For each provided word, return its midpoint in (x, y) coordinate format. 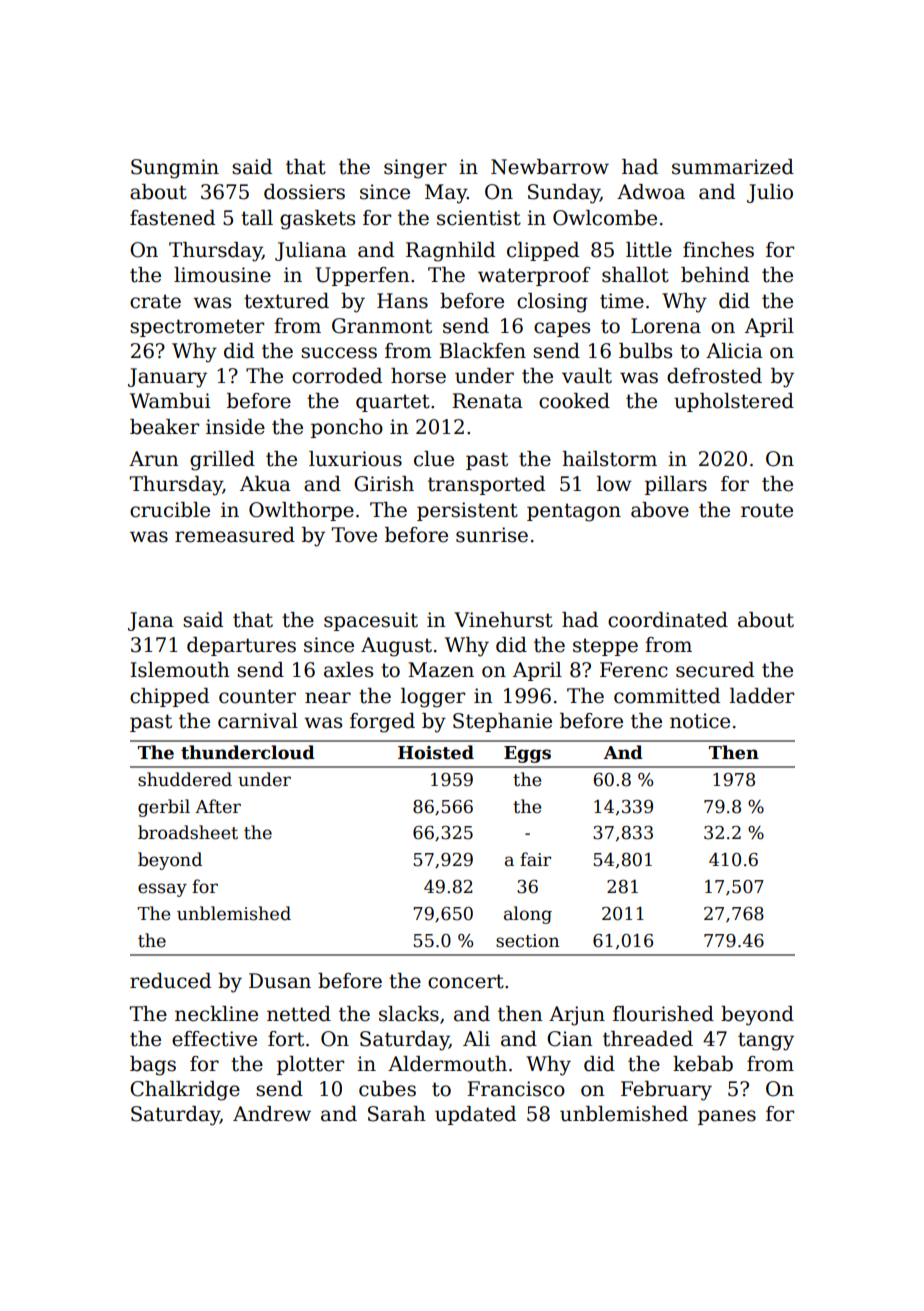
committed (667, 696)
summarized (733, 167)
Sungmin (175, 169)
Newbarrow (550, 167)
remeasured (235, 535)
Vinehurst (503, 620)
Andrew (272, 1114)
